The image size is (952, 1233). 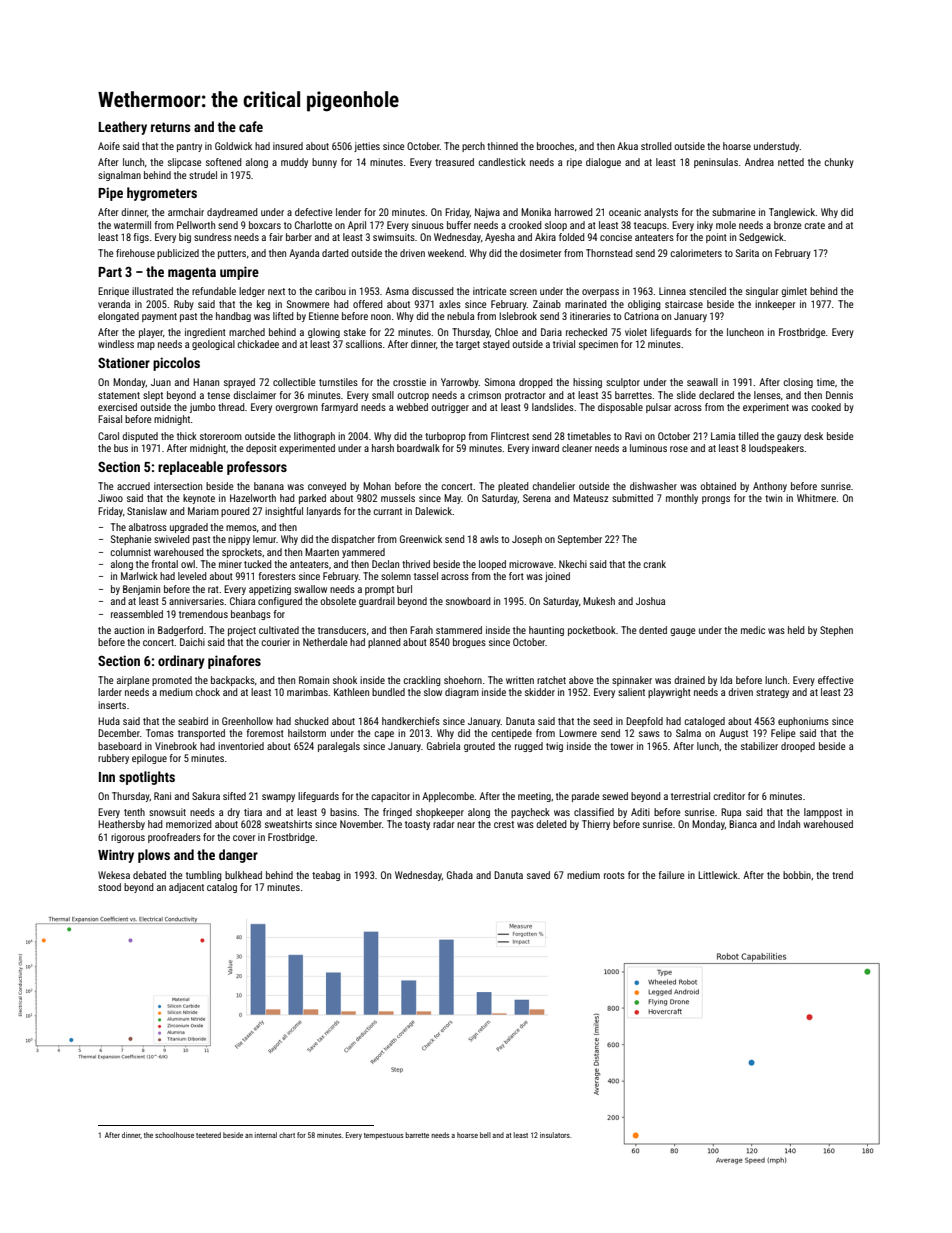 What do you see at coordinates (696, 253) in the document?
I see `calorimeters` at bounding box center [696, 253].
